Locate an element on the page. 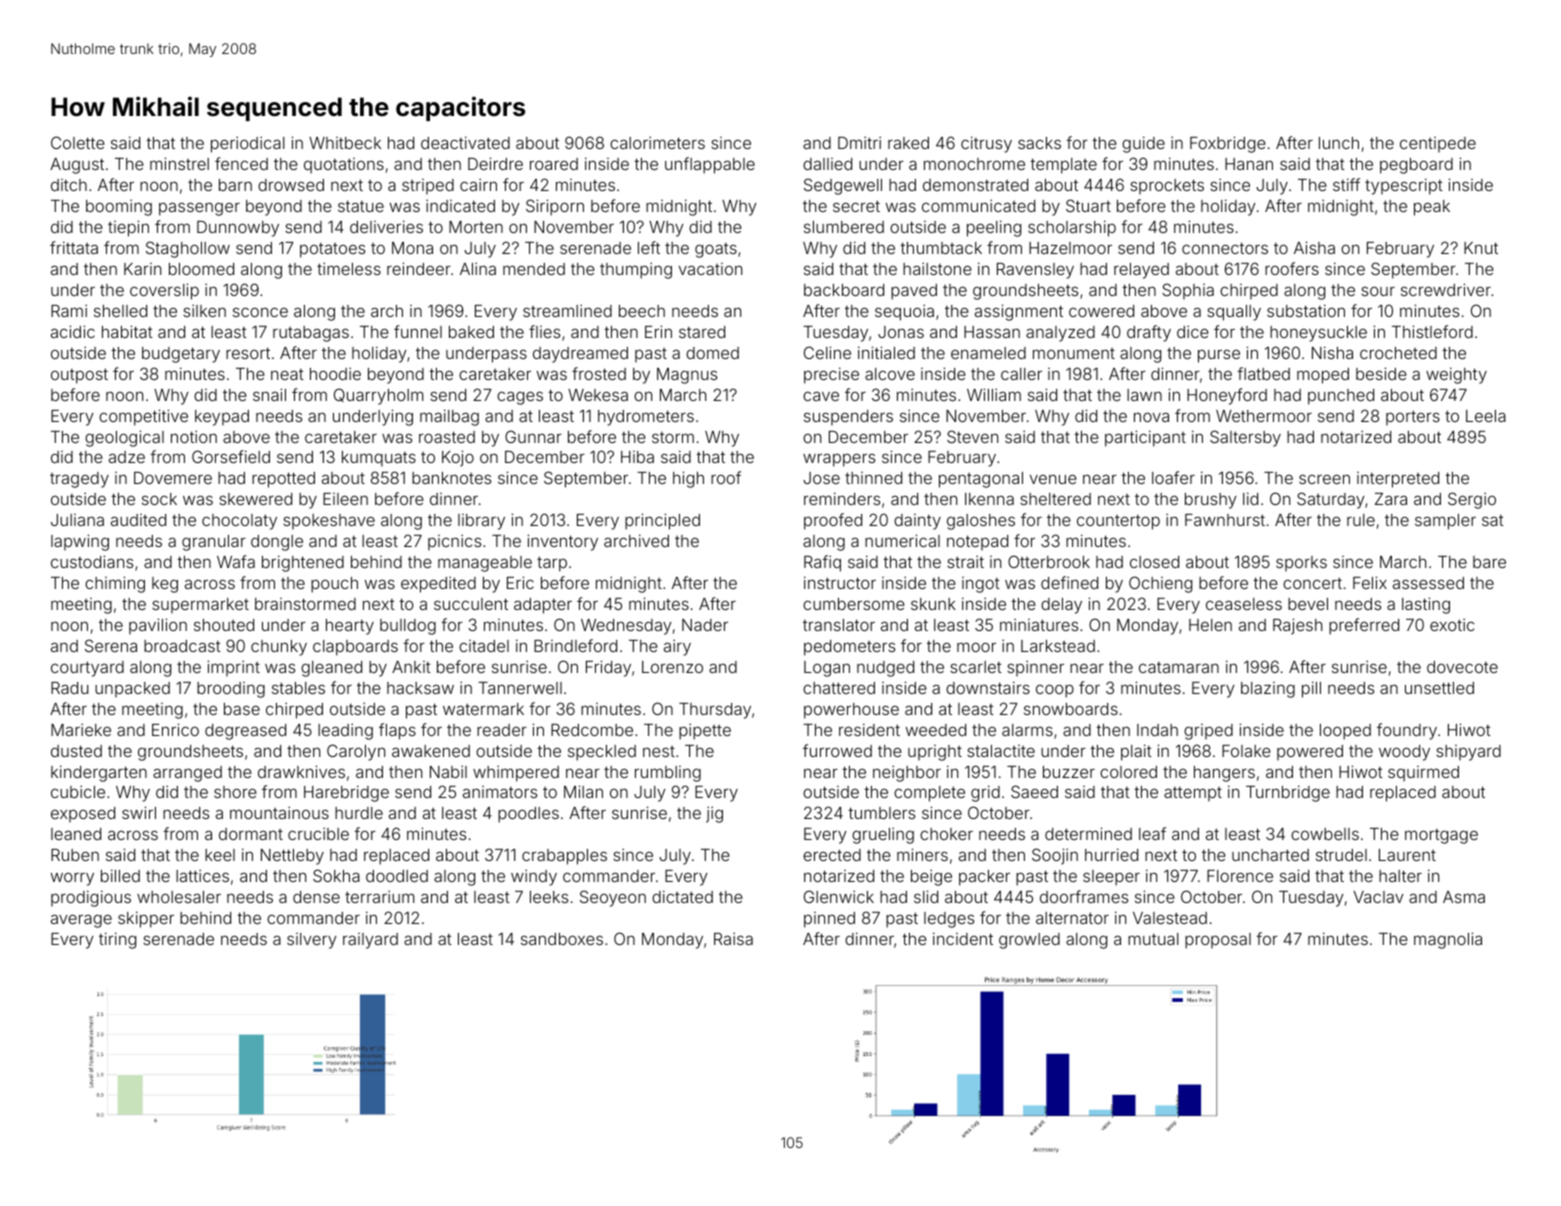 The height and width of the image is (1206, 1561). centipede is located at coordinates (1438, 145).
